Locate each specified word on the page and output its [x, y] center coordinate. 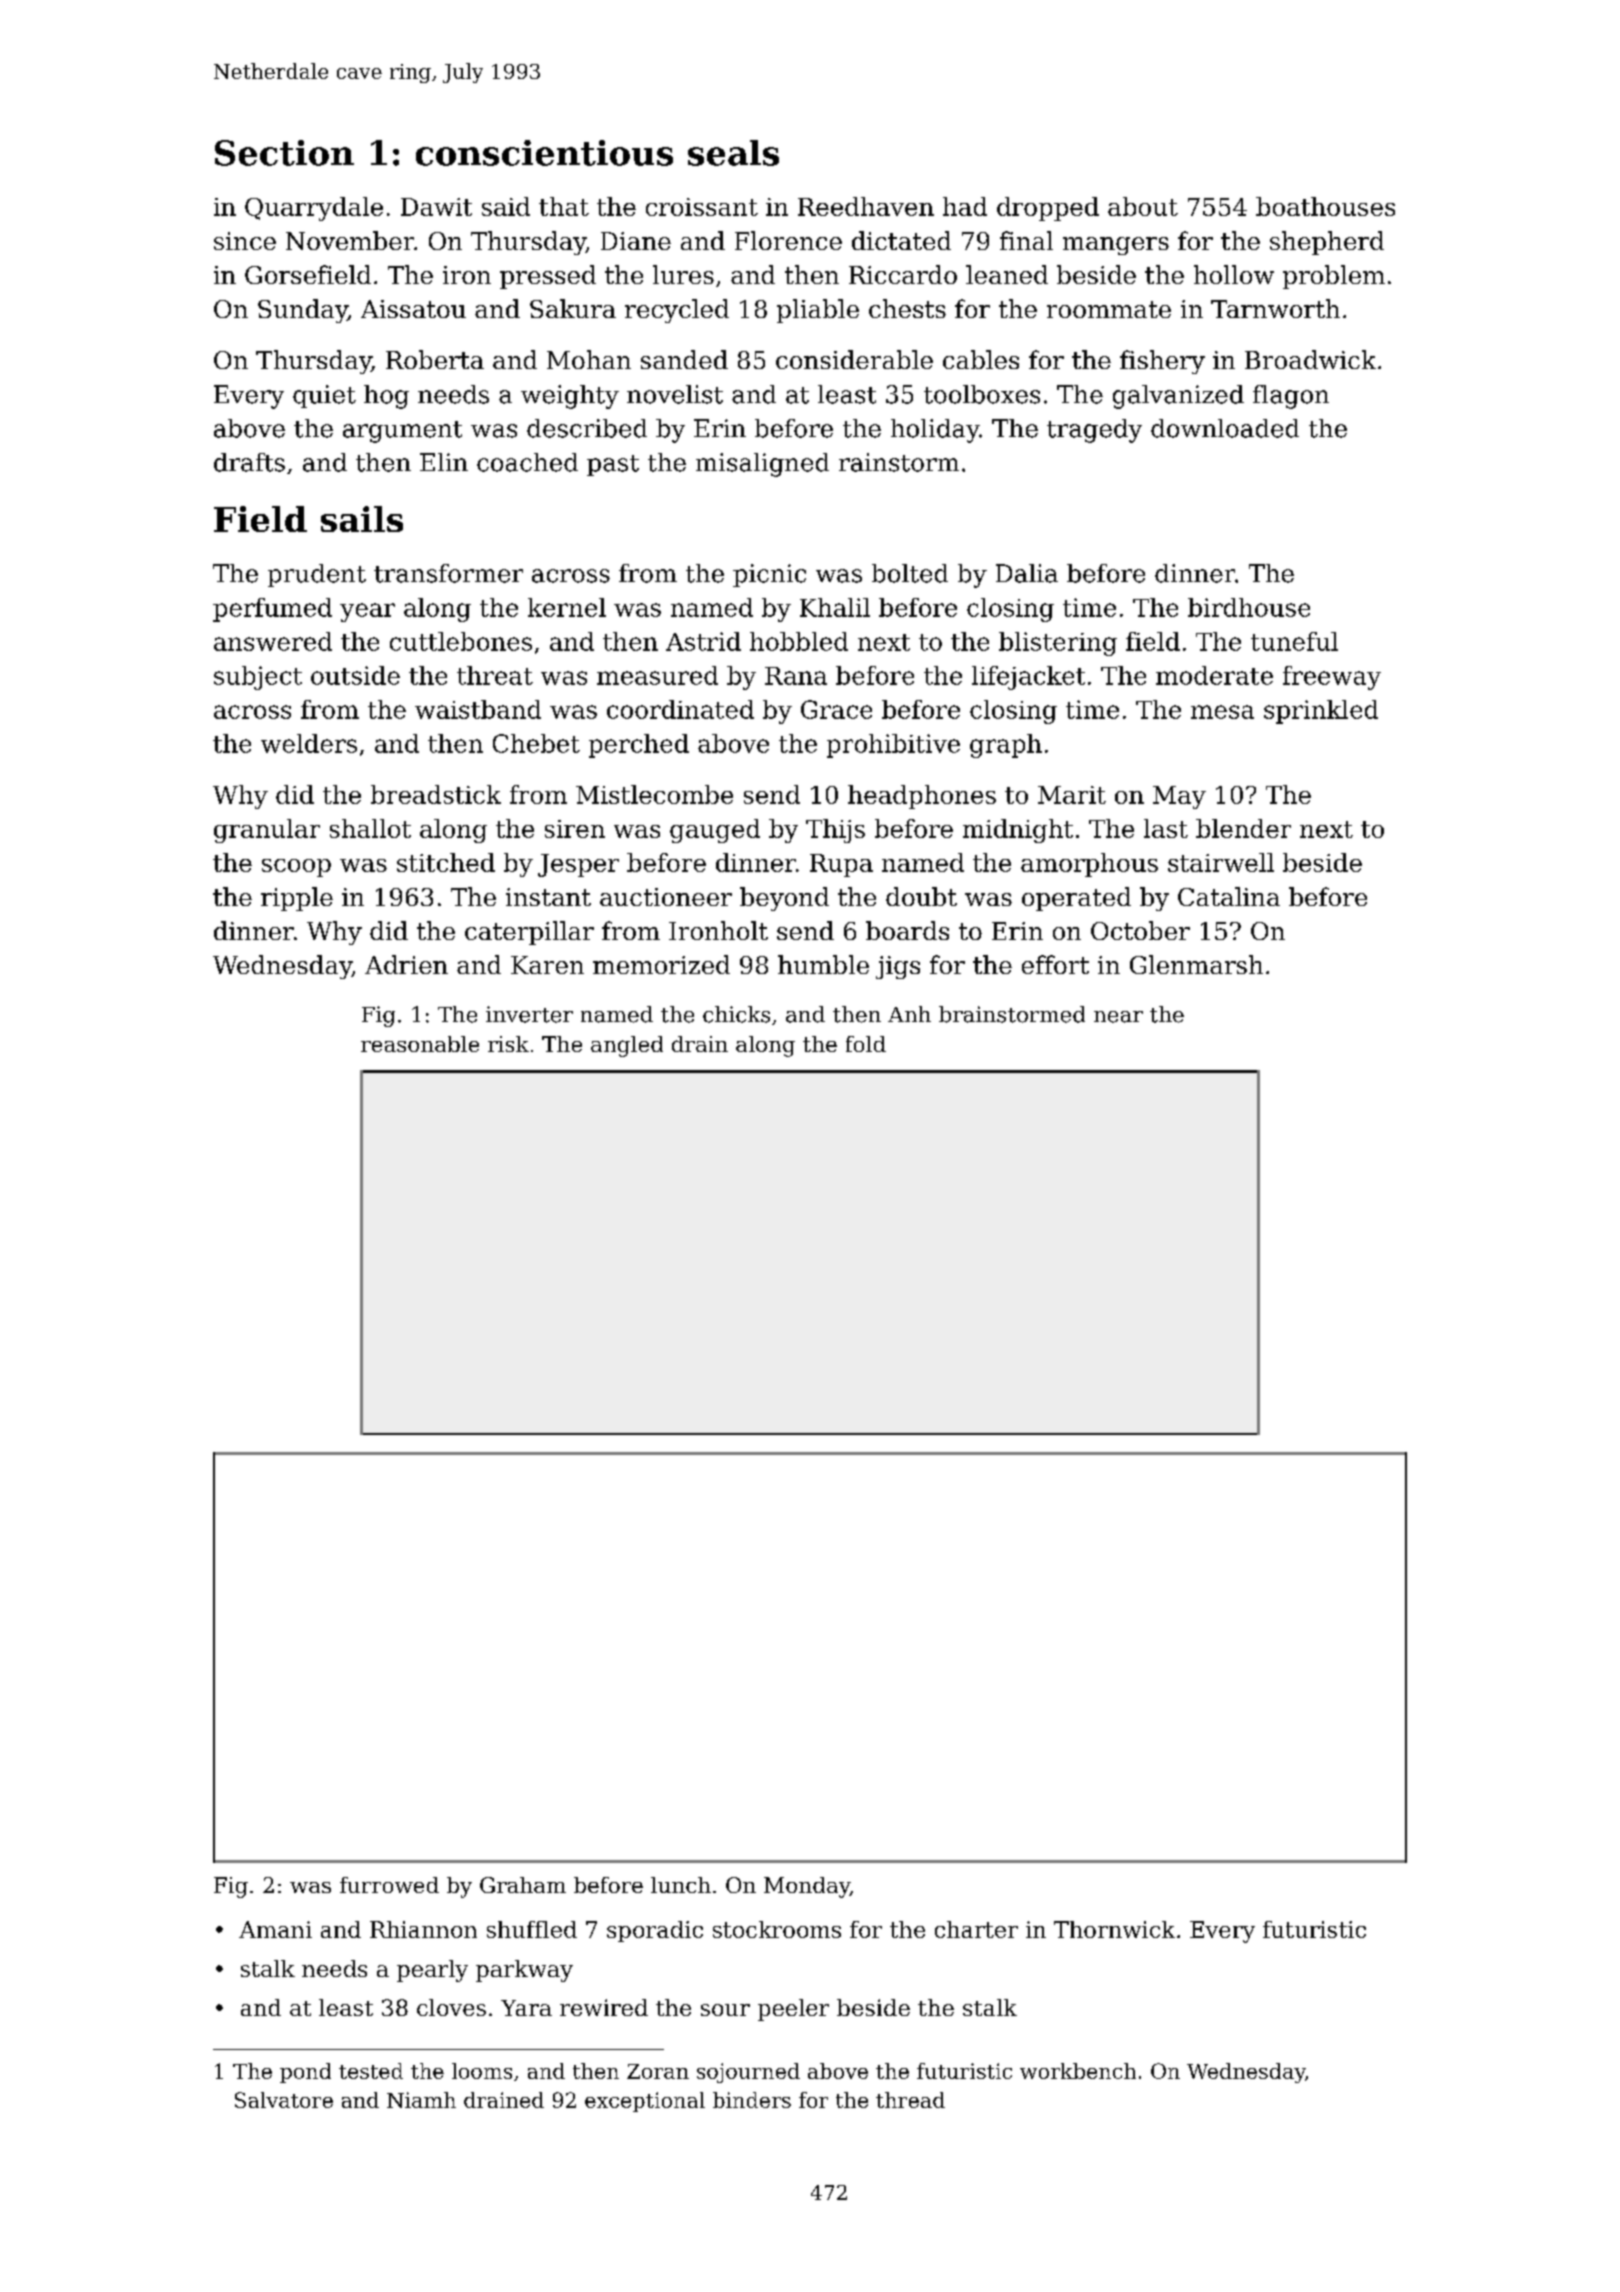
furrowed [389, 1885]
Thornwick [1114, 1929]
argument [402, 432]
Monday [807, 1887]
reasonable [420, 1044]
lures [683, 274]
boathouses [1325, 206]
